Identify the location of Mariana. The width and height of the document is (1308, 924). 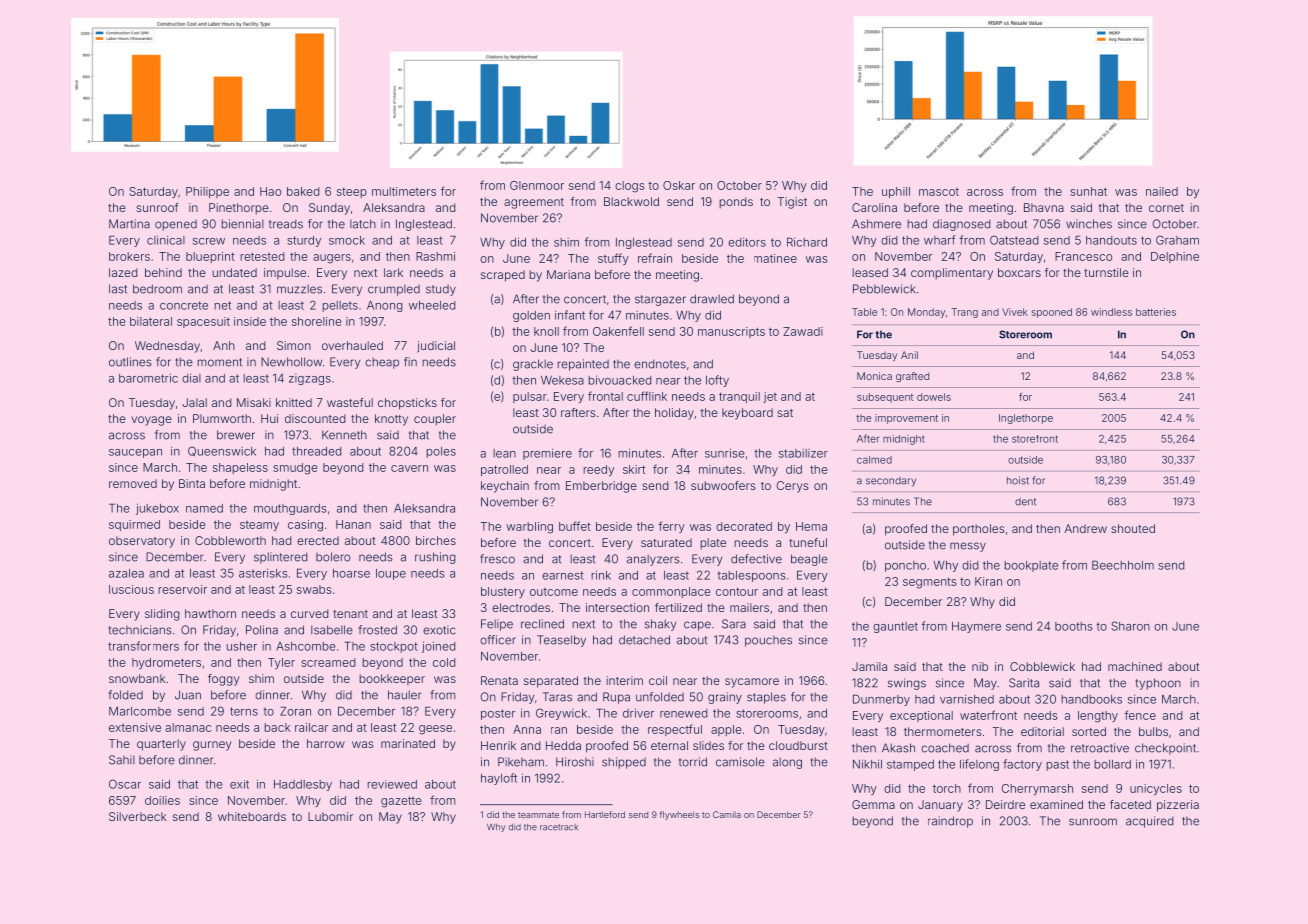
(568, 274).
